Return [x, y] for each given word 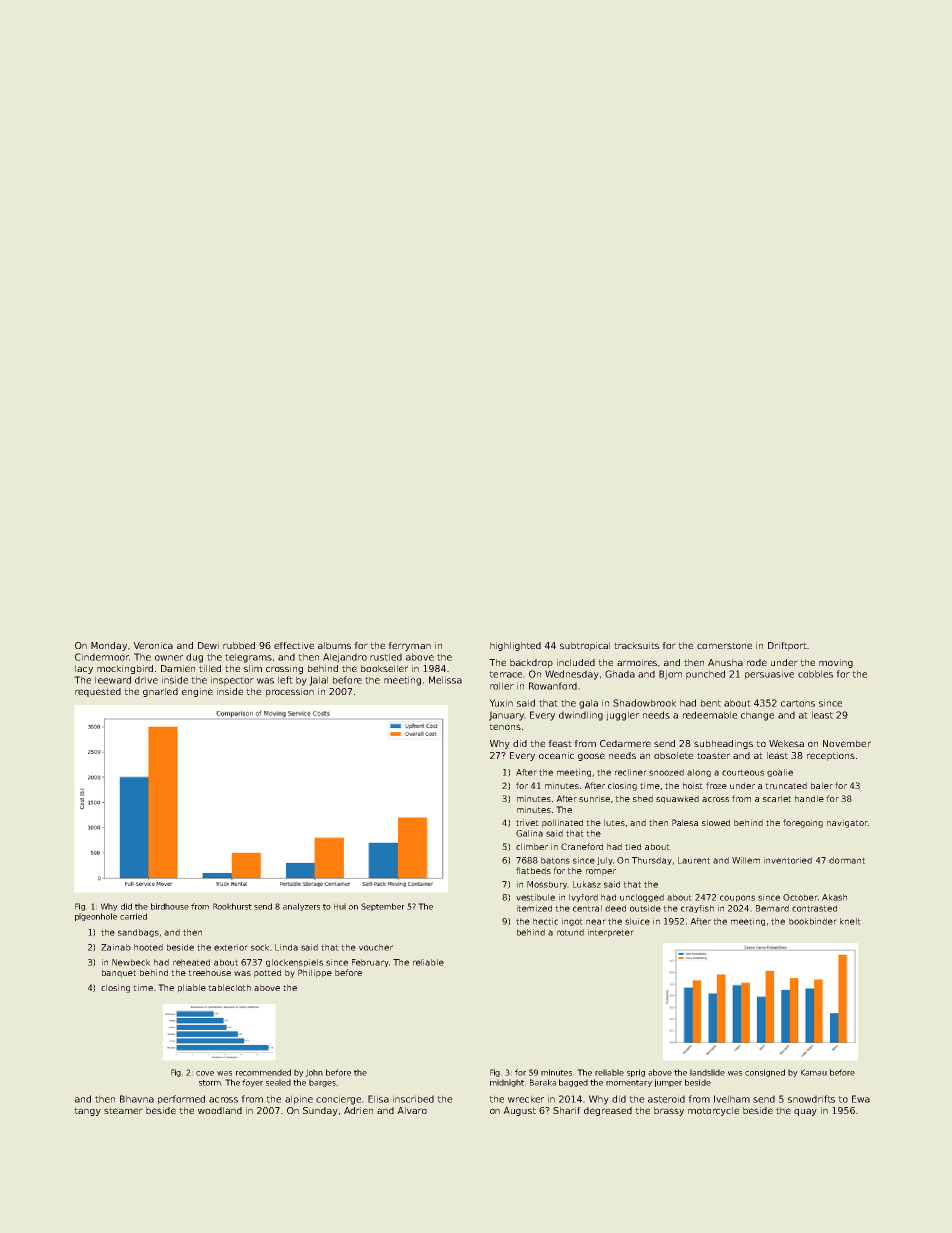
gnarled [160, 692]
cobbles [815, 674]
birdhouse [170, 906]
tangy [87, 1111]
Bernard [772, 908]
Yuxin [501, 703]
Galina [529, 833]
